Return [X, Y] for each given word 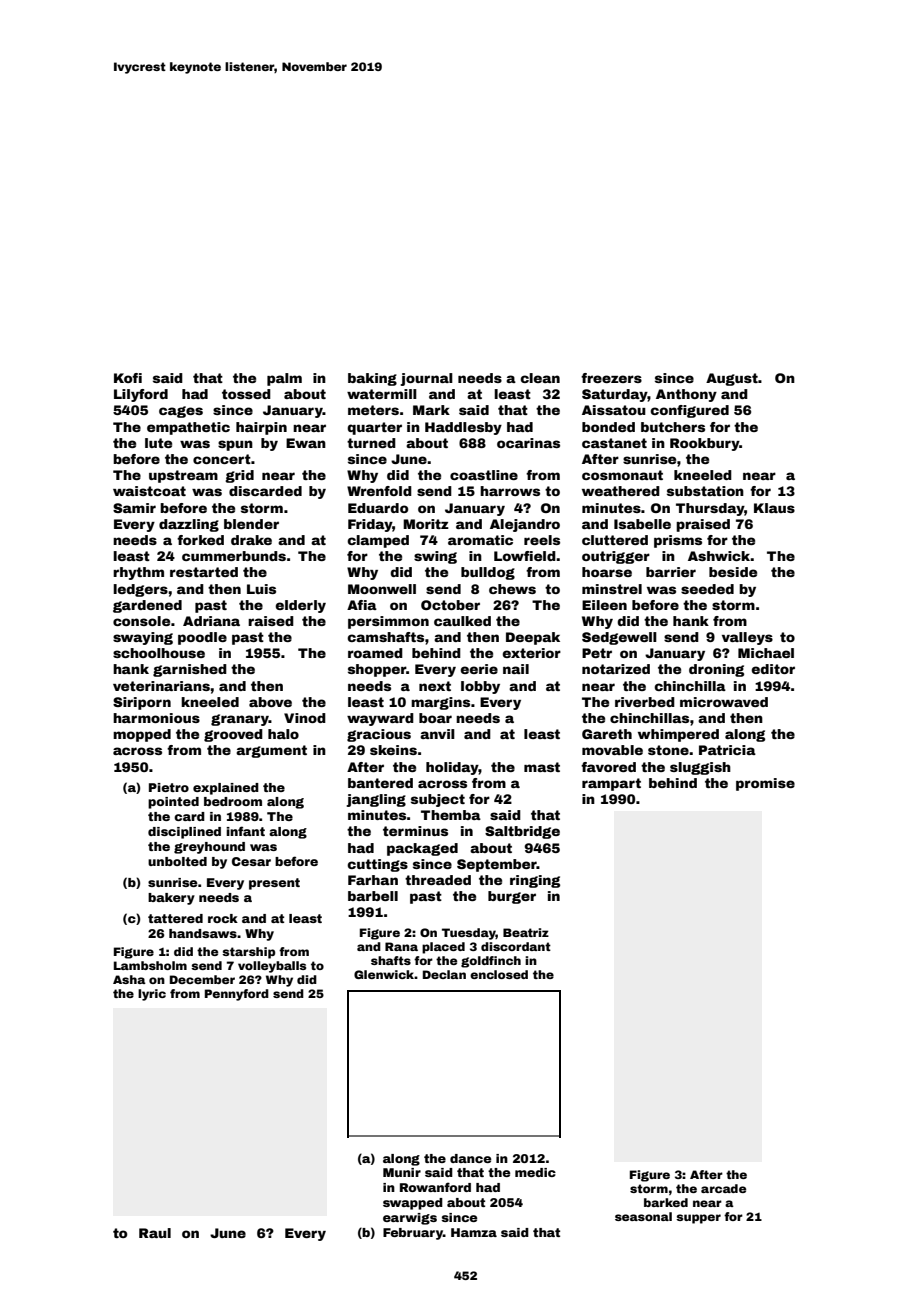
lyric [152, 995]
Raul [155, 1233]
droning [716, 670]
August [732, 379]
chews [512, 589]
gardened [147, 606]
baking [372, 379]
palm [284, 379]
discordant [516, 946]
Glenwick [384, 974]
